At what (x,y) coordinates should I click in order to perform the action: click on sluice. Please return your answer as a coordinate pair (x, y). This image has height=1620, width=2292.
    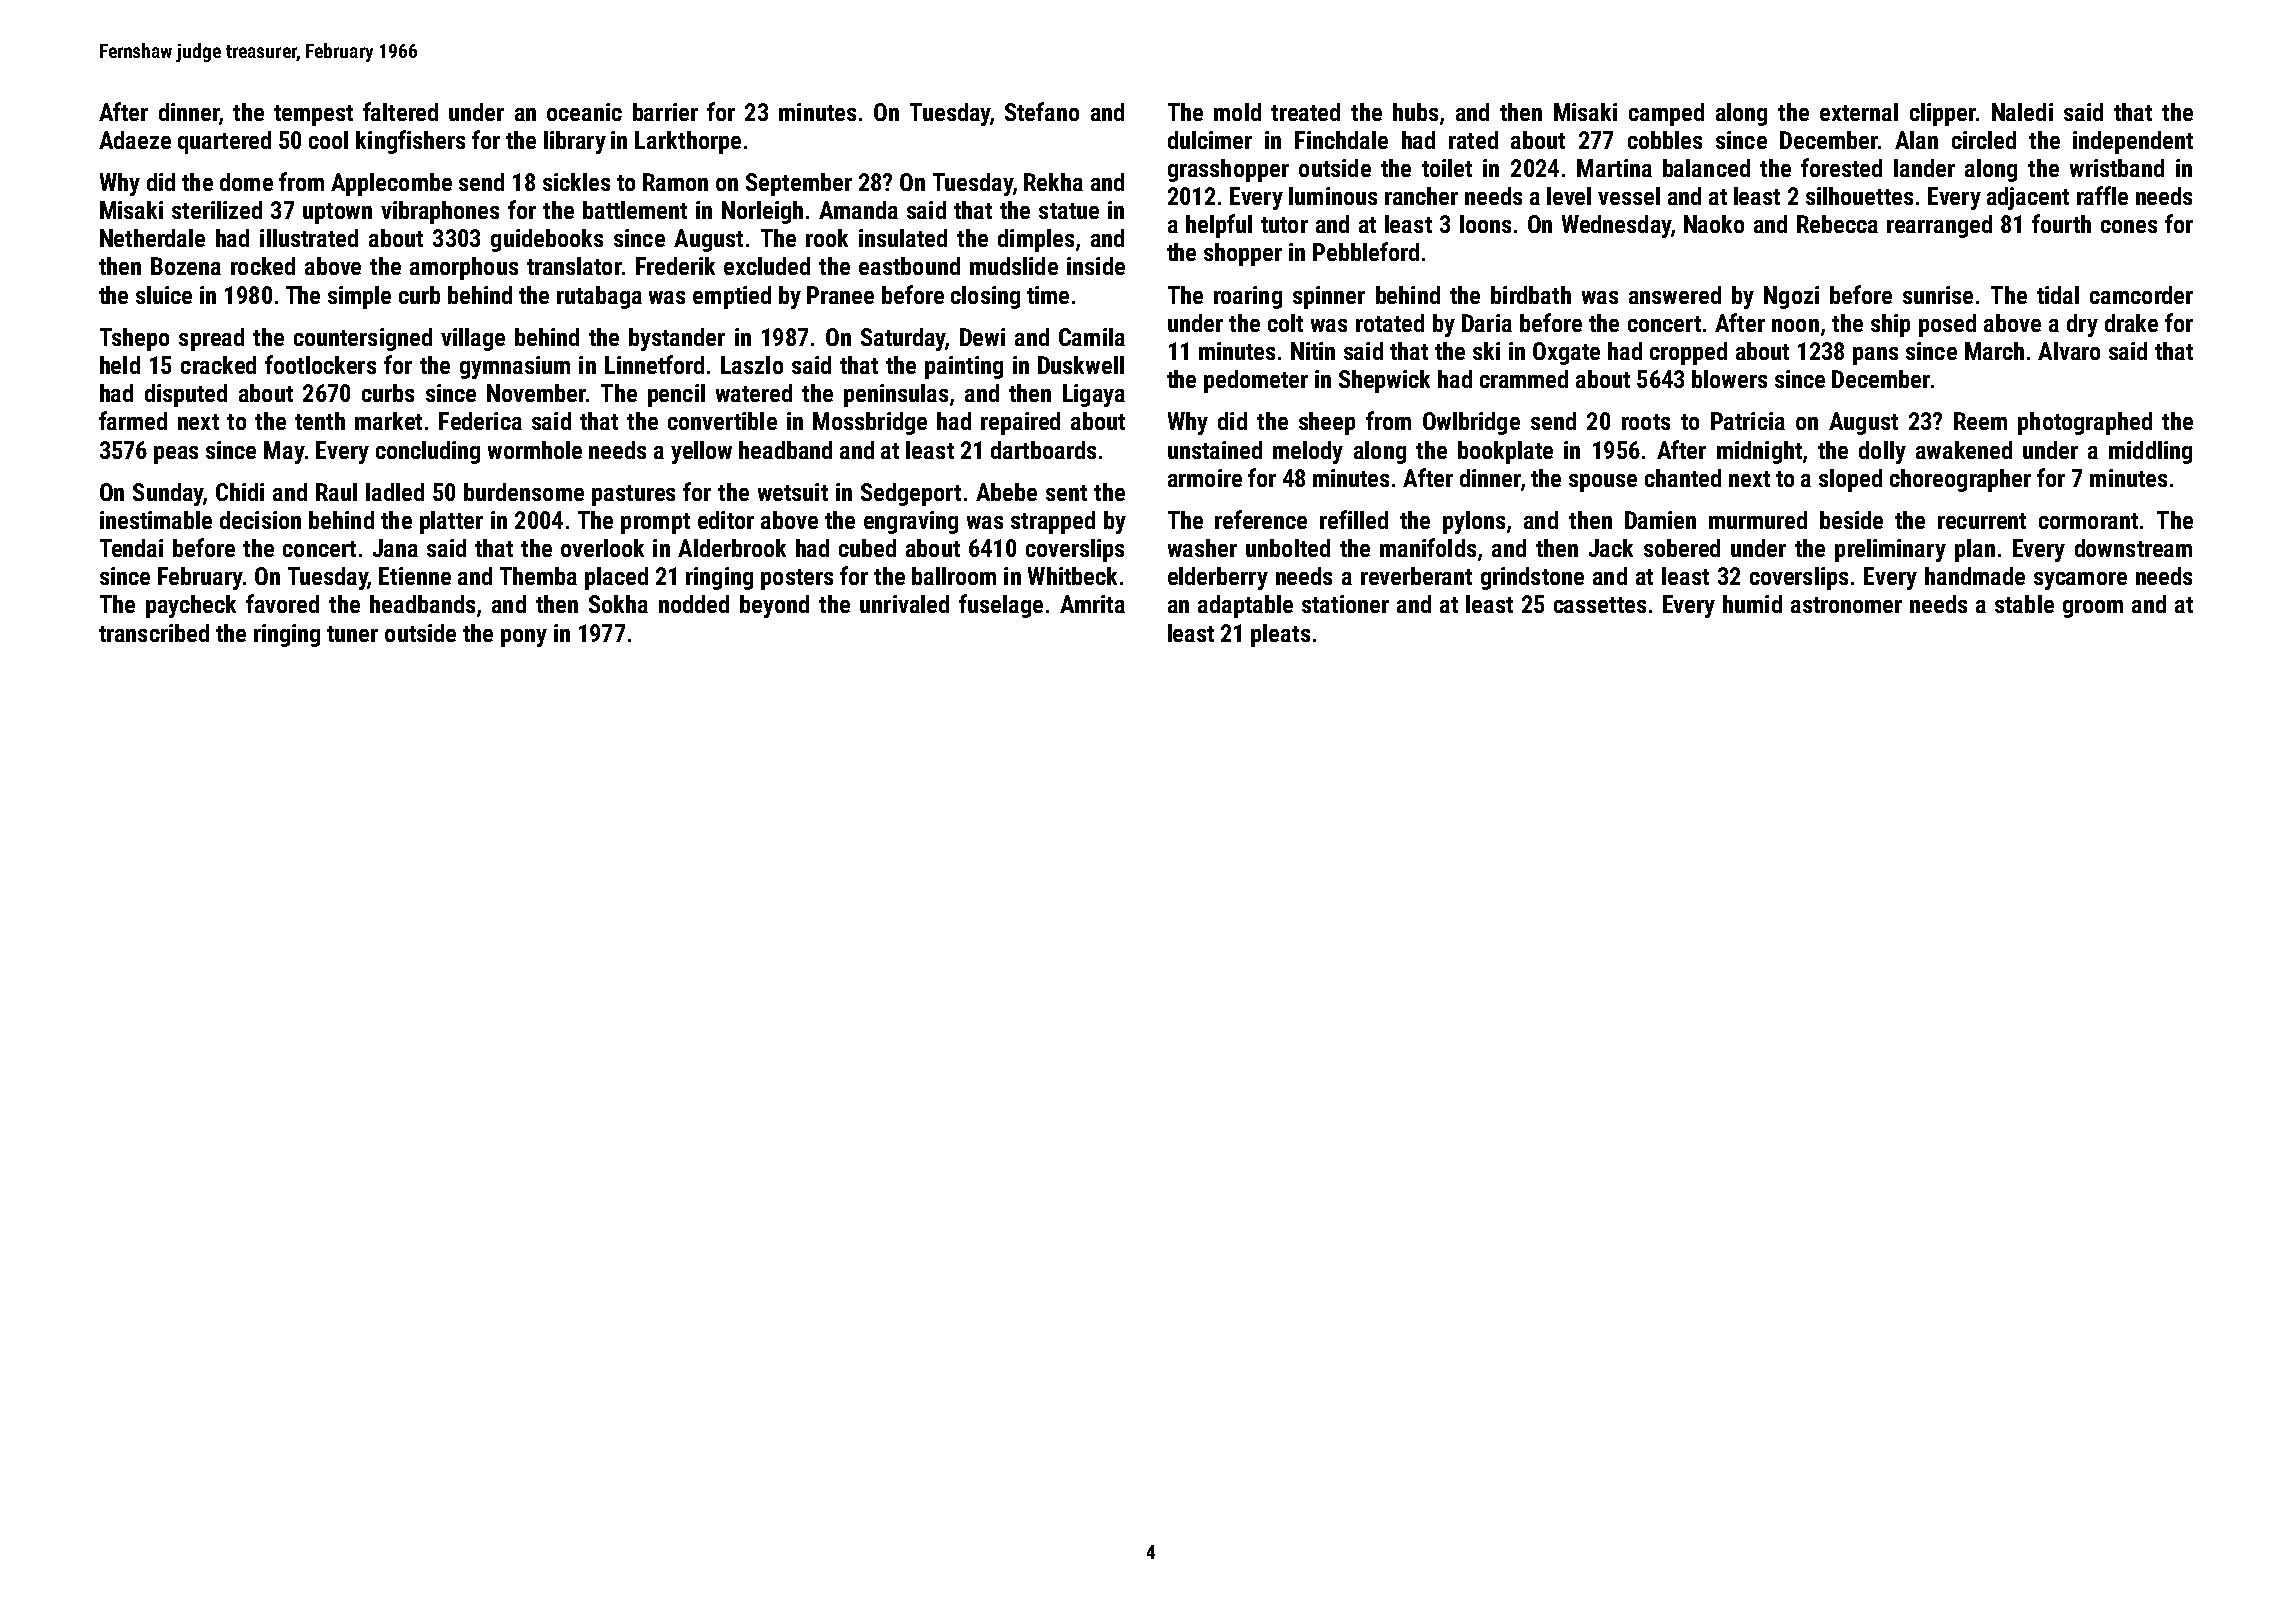
    Looking at the image, I should click on (164, 295).
